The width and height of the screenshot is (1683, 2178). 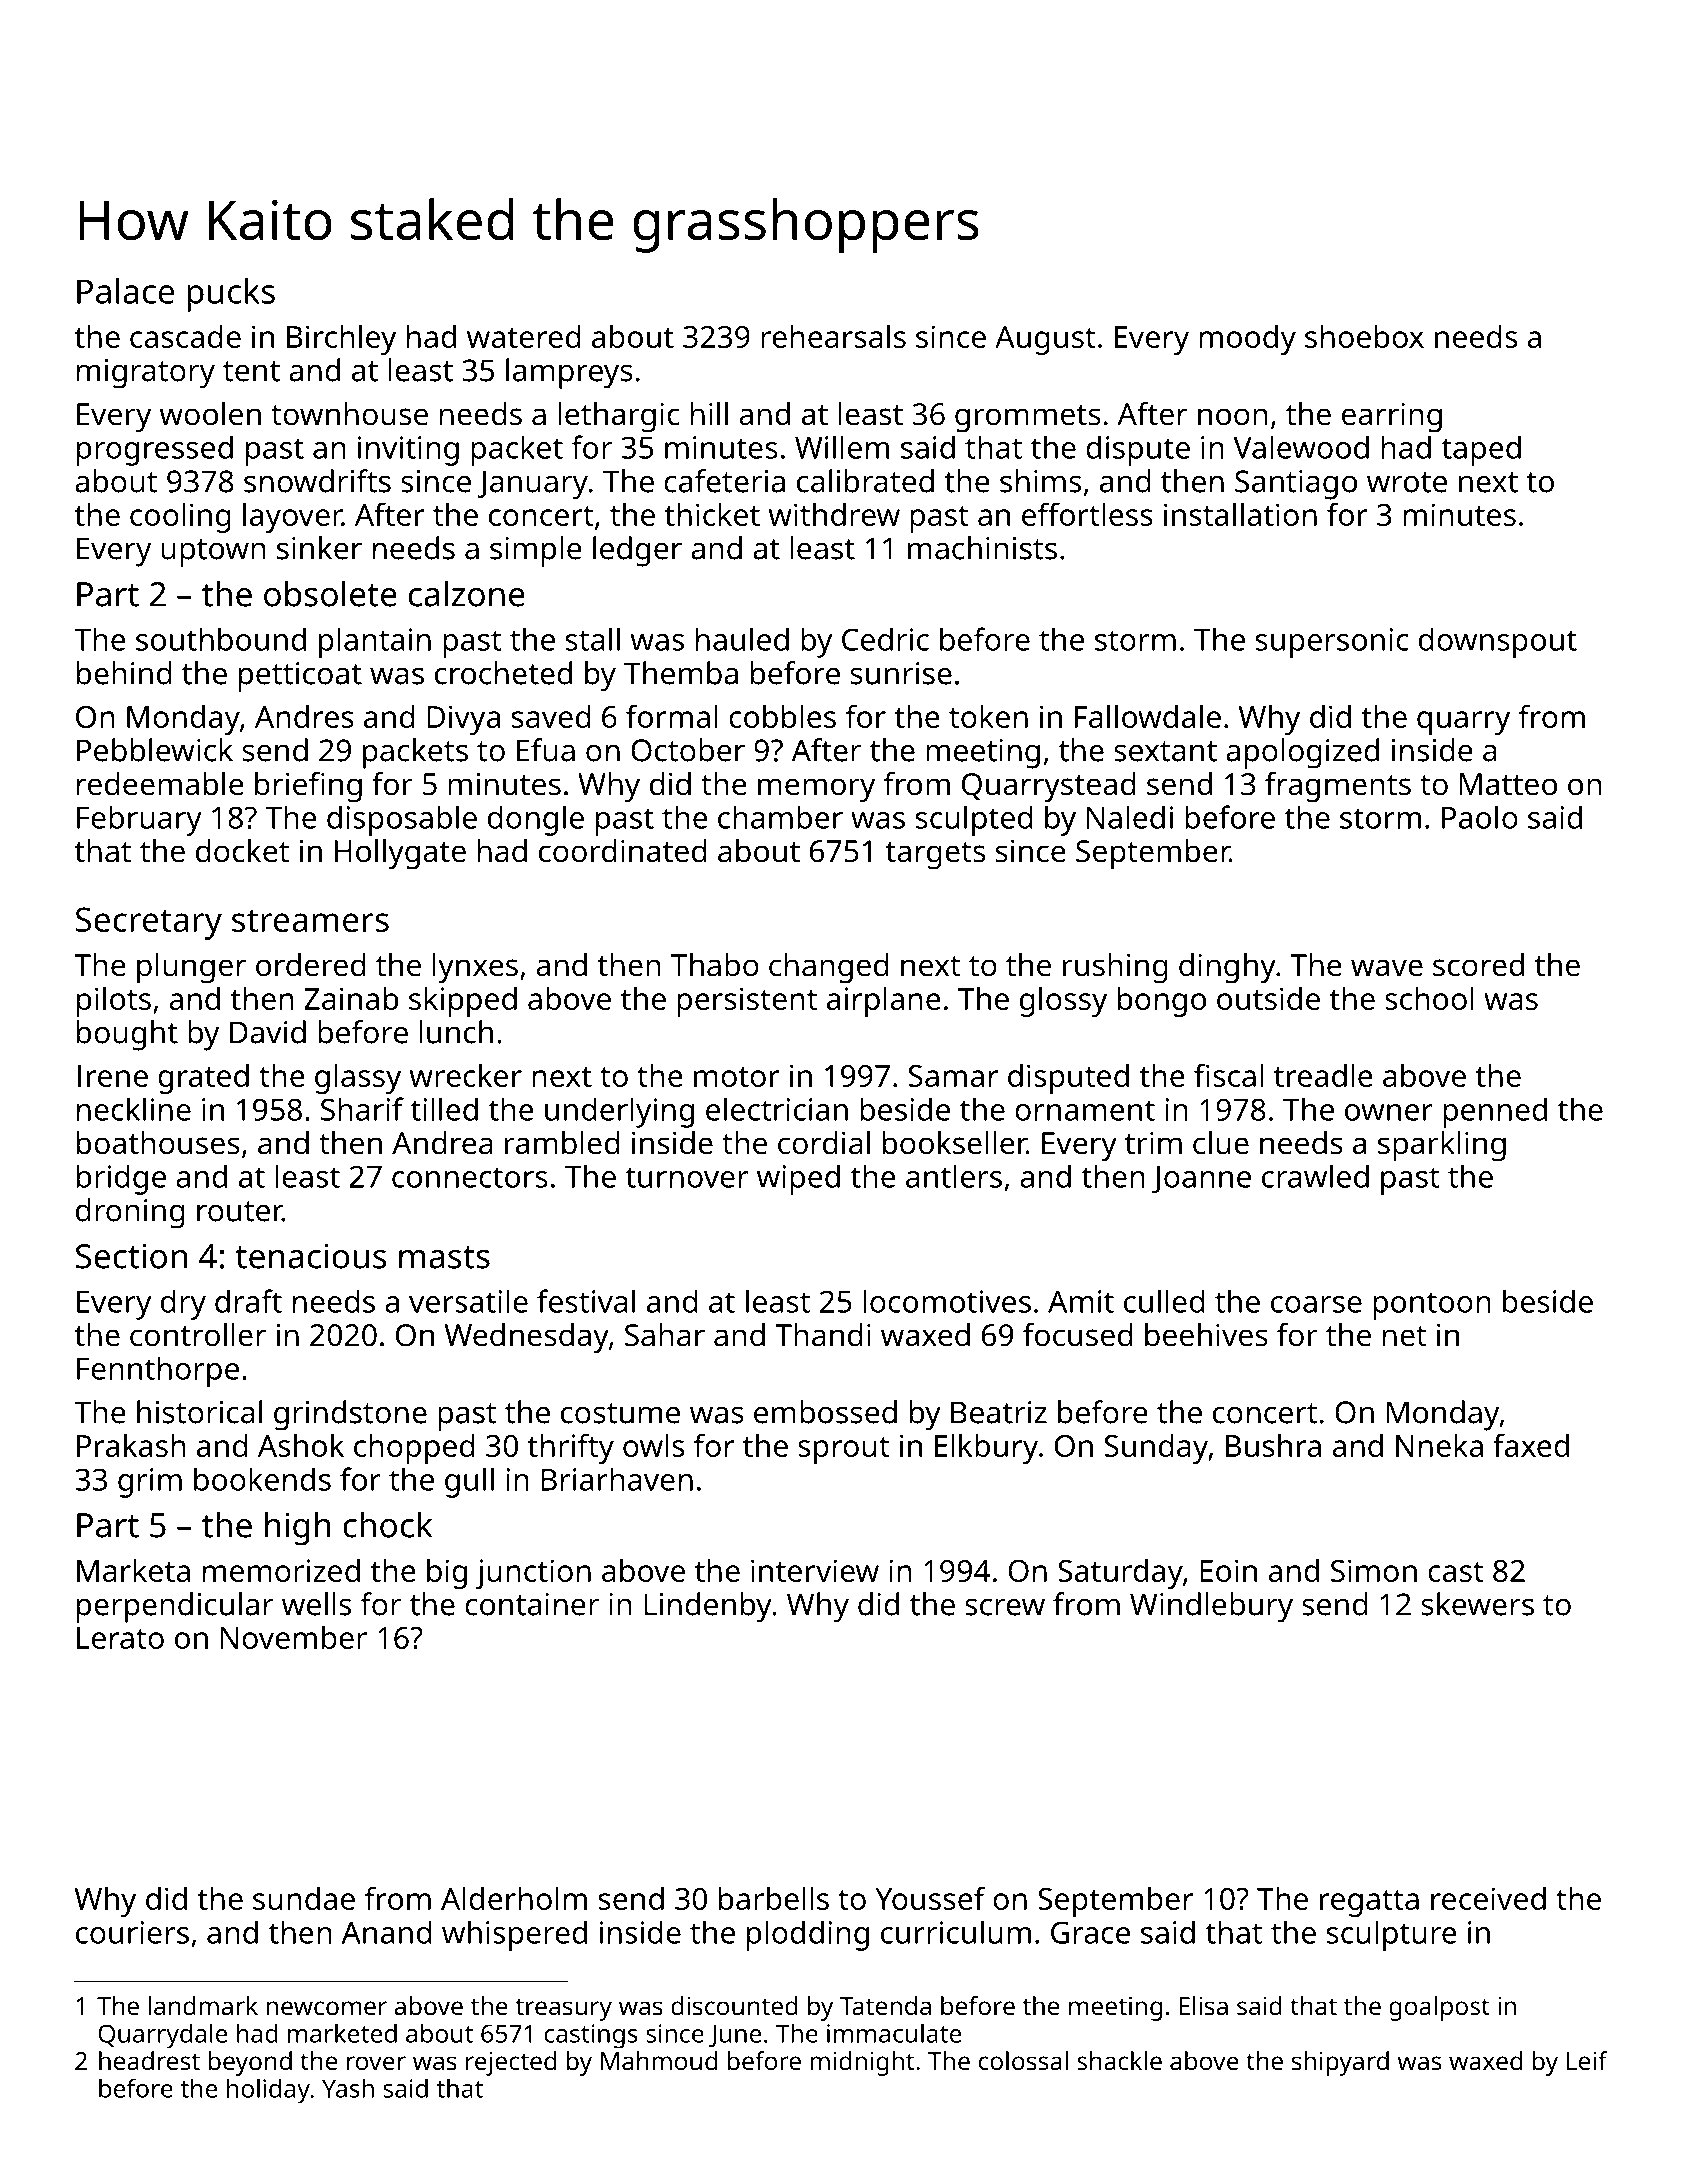 What do you see at coordinates (935, 855) in the screenshot?
I see `targets` at bounding box center [935, 855].
